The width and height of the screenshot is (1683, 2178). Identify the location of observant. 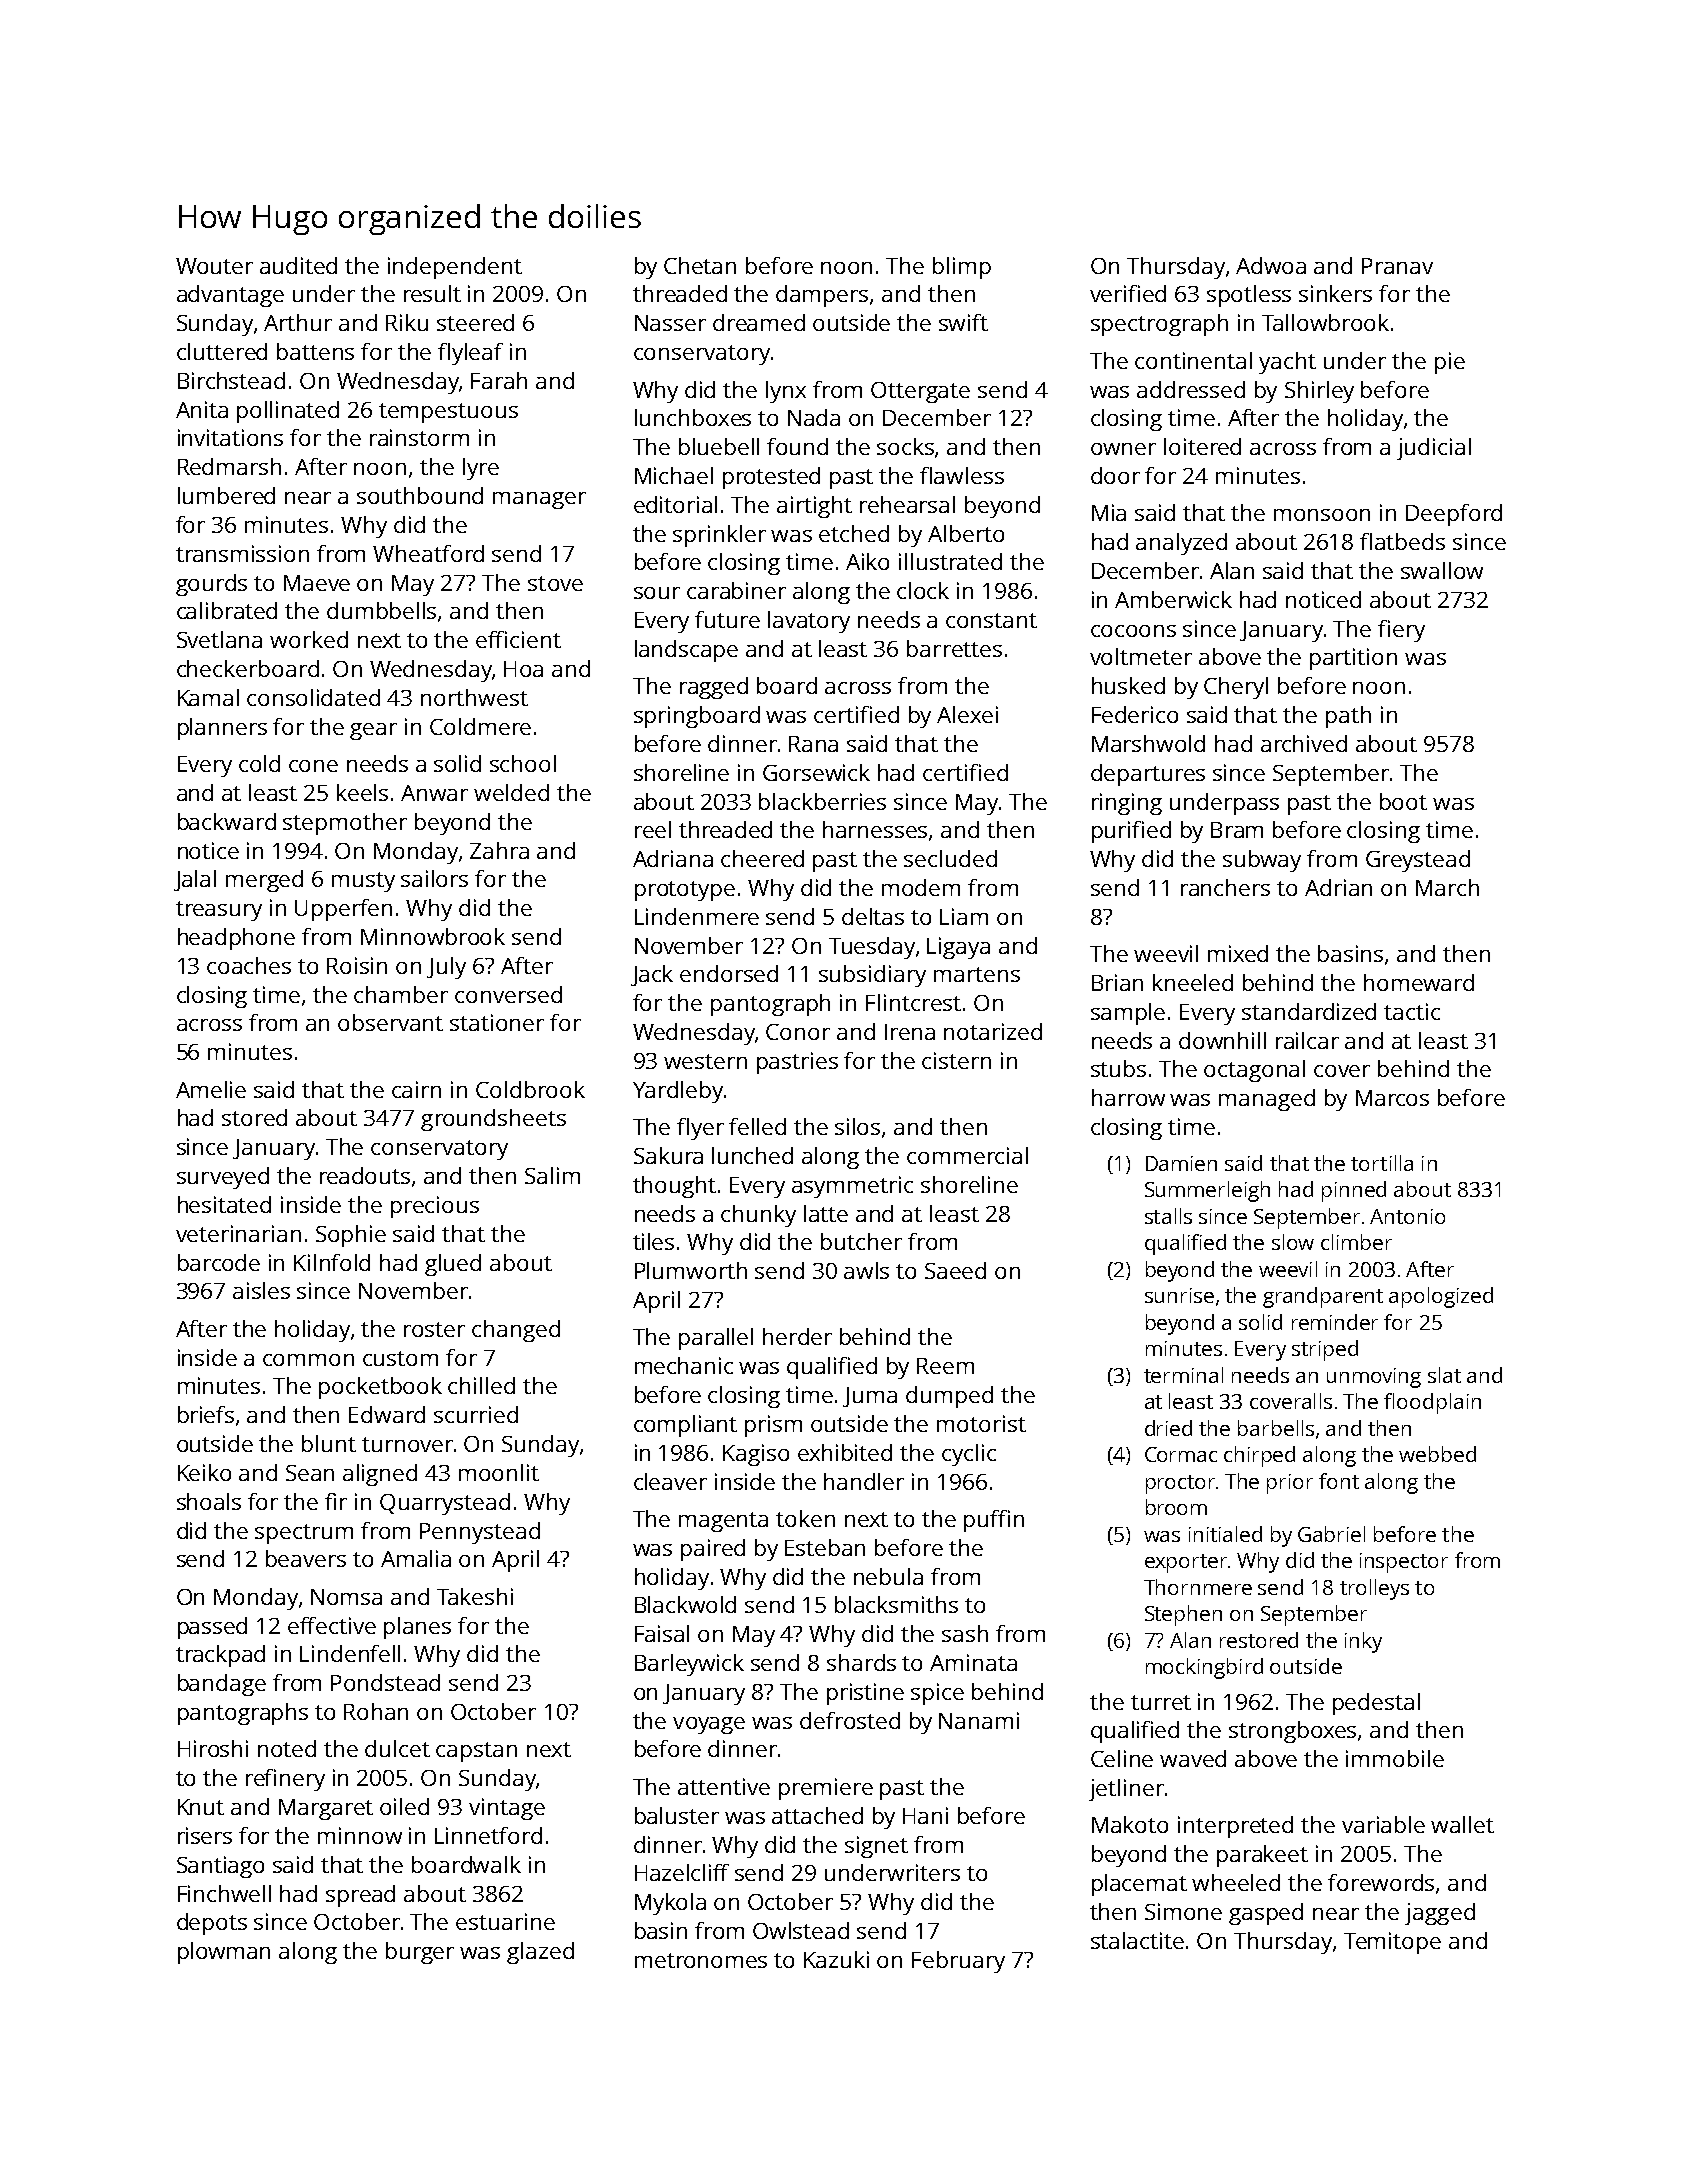
(390, 1022).
